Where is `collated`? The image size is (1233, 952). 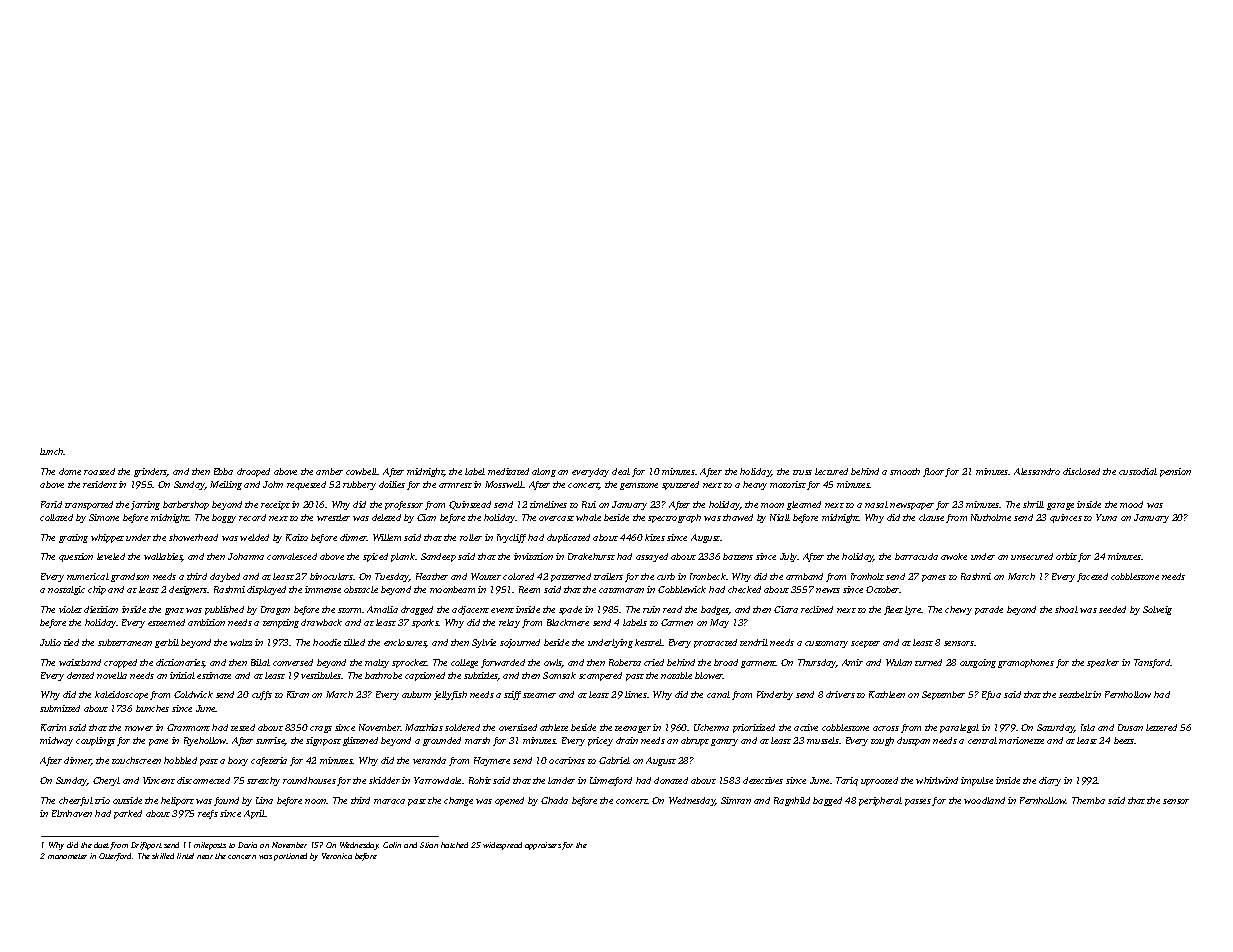 collated is located at coordinates (56, 517).
